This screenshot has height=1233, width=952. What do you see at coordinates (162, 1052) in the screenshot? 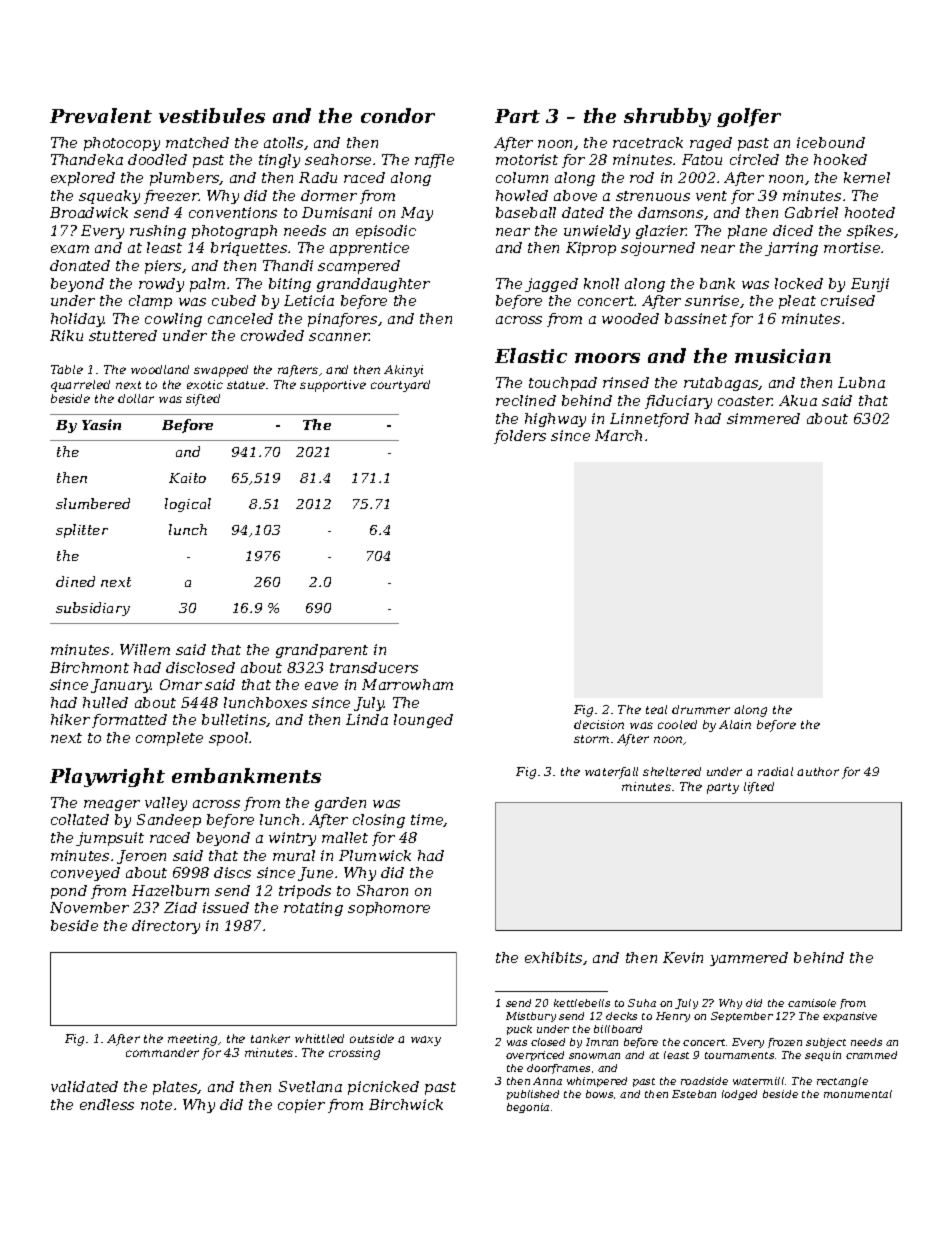
I see `commander` at bounding box center [162, 1052].
